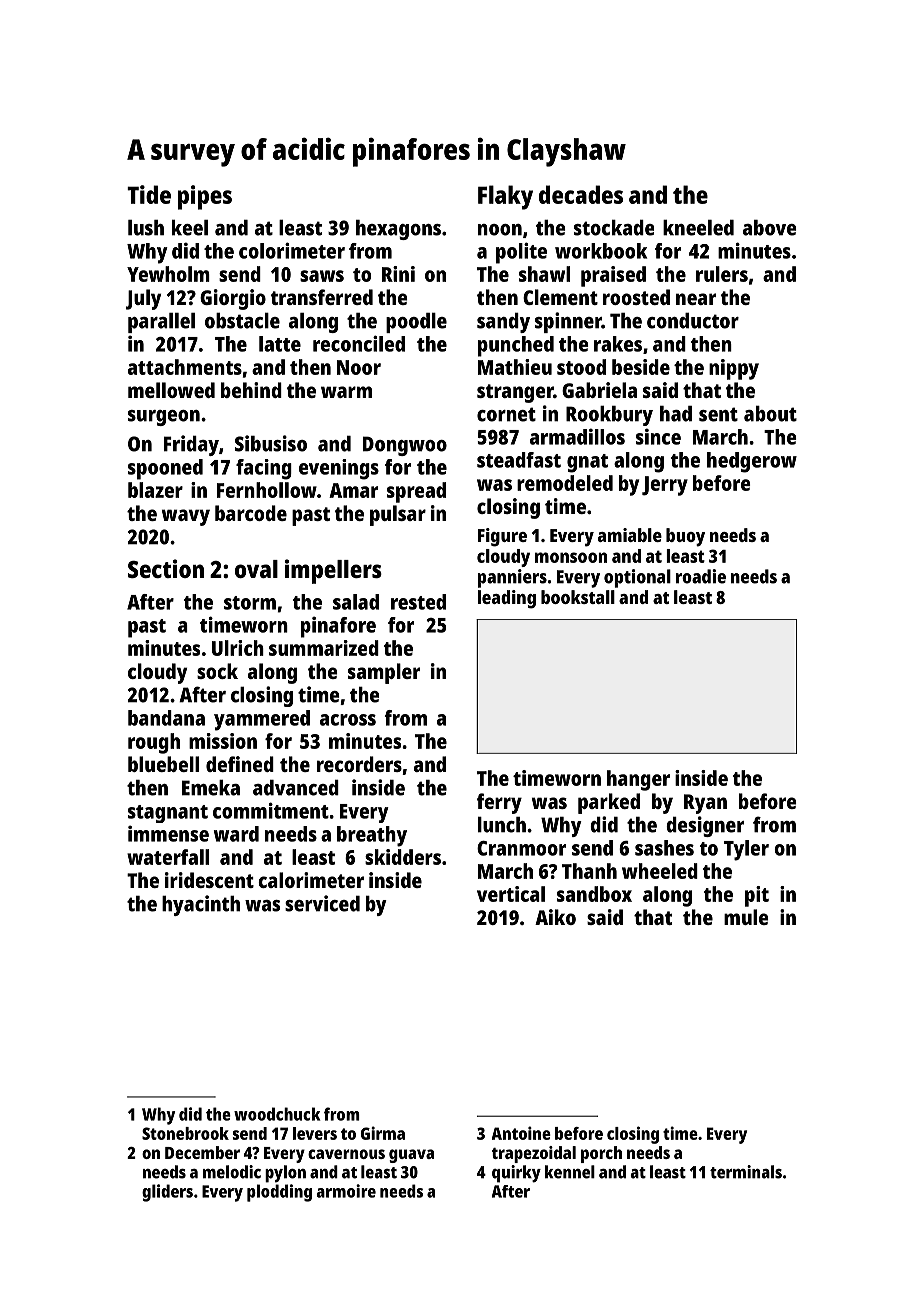 The height and width of the screenshot is (1311, 924). What do you see at coordinates (638, 780) in the screenshot?
I see `hanger` at bounding box center [638, 780].
